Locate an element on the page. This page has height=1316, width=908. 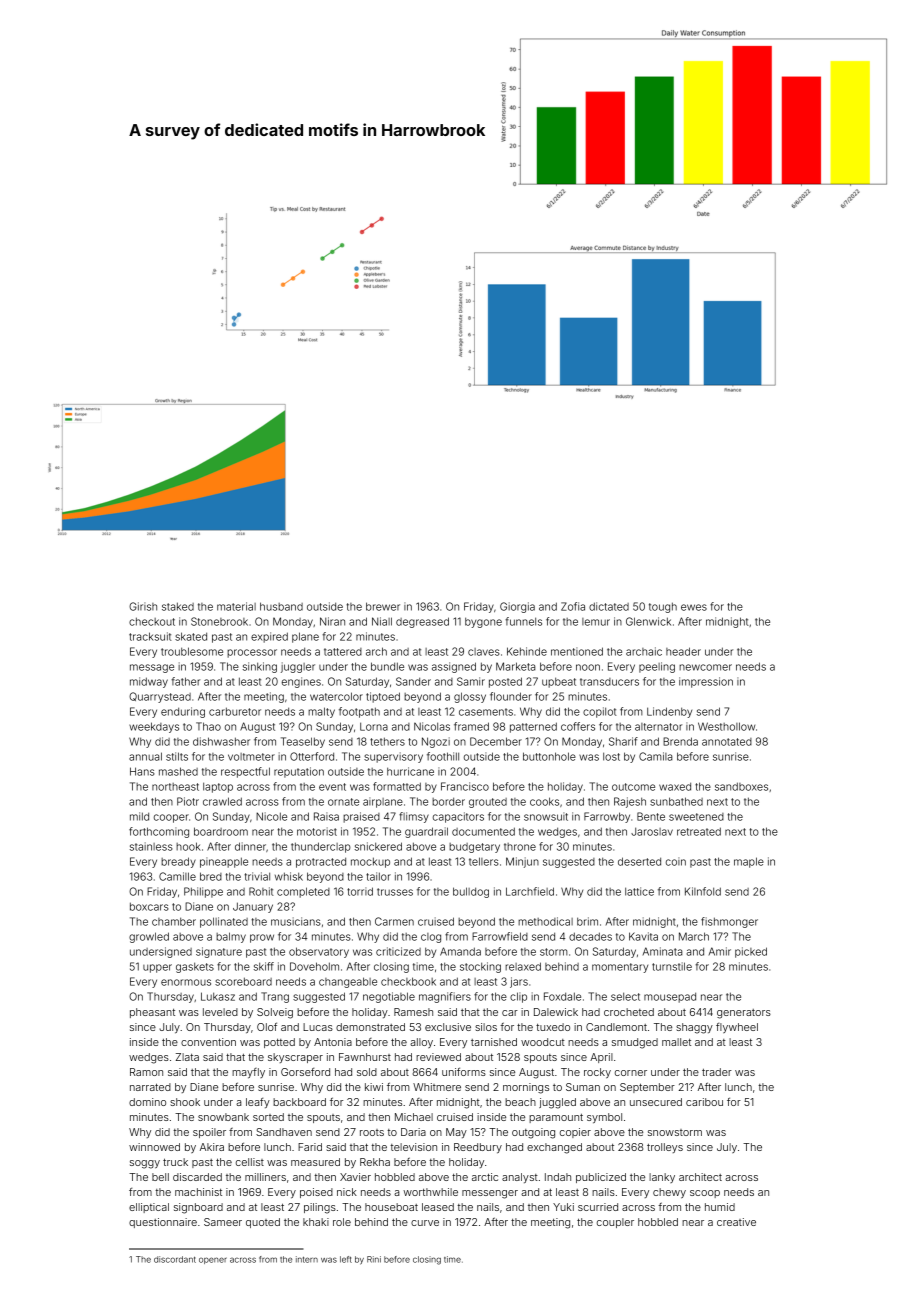
sandboxes is located at coordinates (741, 786).
